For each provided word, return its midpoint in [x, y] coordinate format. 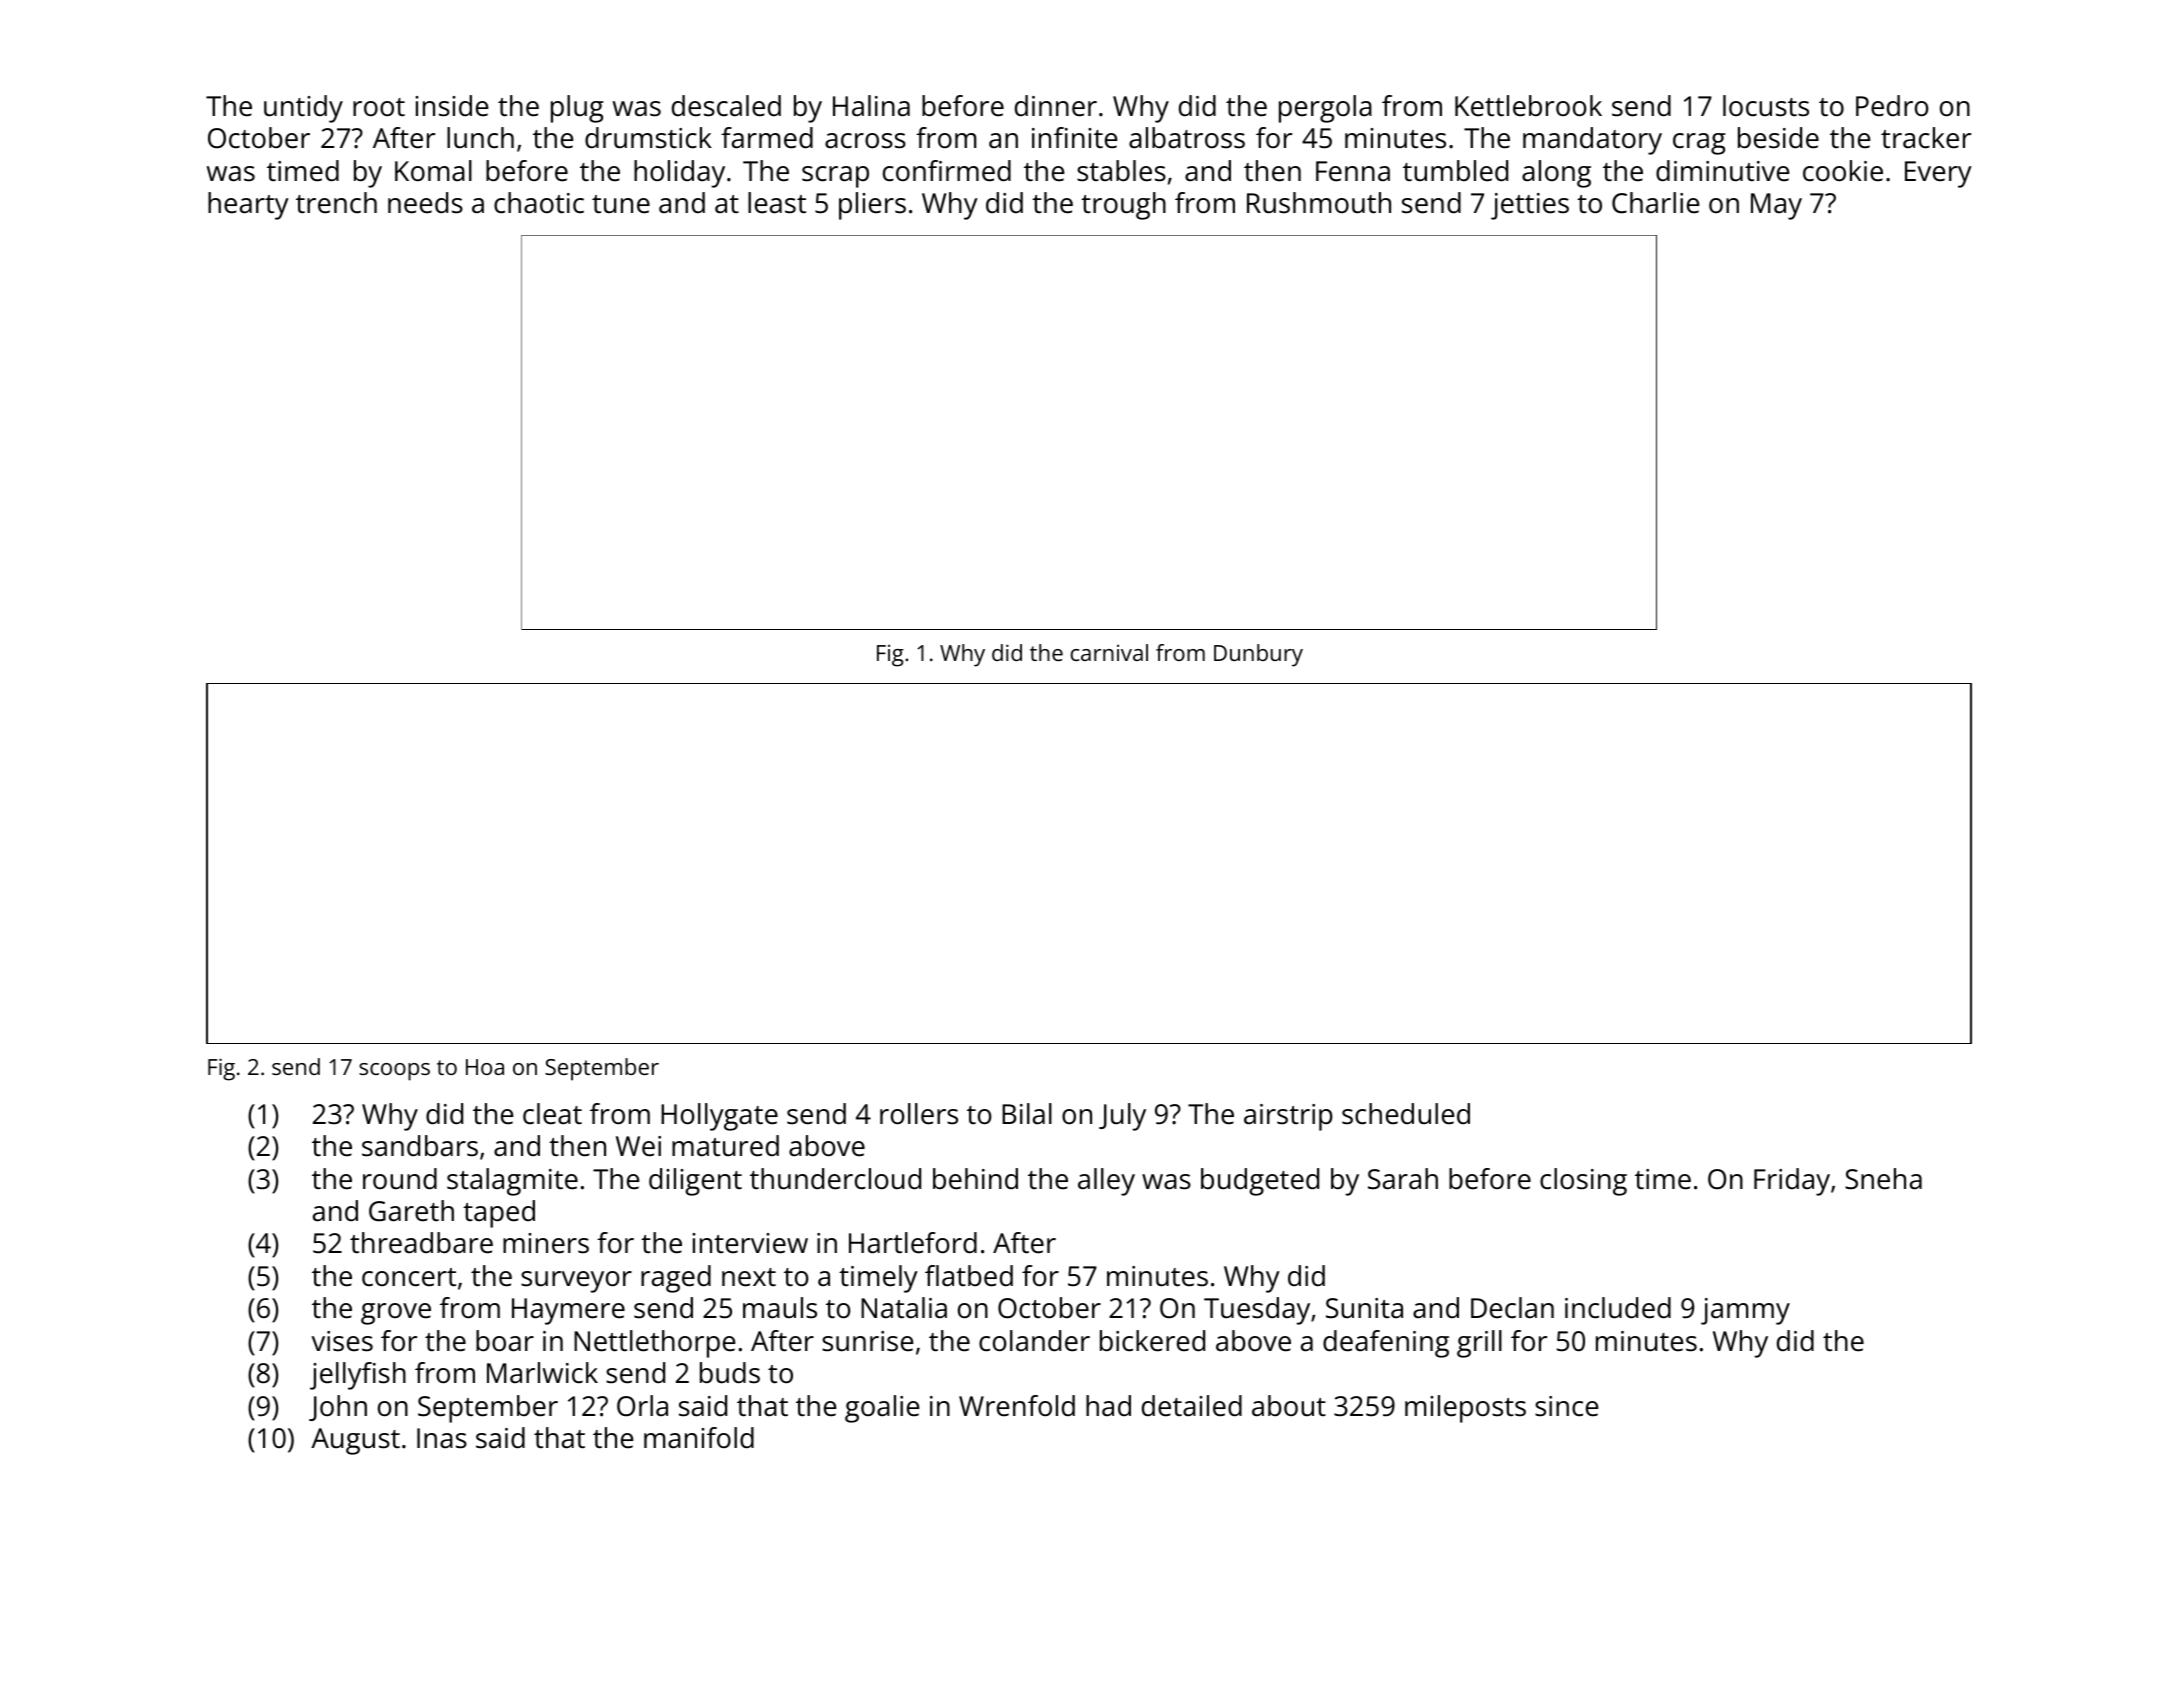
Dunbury [1258, 655]
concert [409, 1277]
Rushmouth [1319, 203]
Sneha [1883, 1179]
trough [1123, 206]
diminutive [1723, 171]
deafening [1386, 1344]
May [1776, 206]
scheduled [1406, 1114]
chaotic [539, 203]
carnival [1109, 652]
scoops [394, 1072]
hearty [248, 206]
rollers [919, 1114]
